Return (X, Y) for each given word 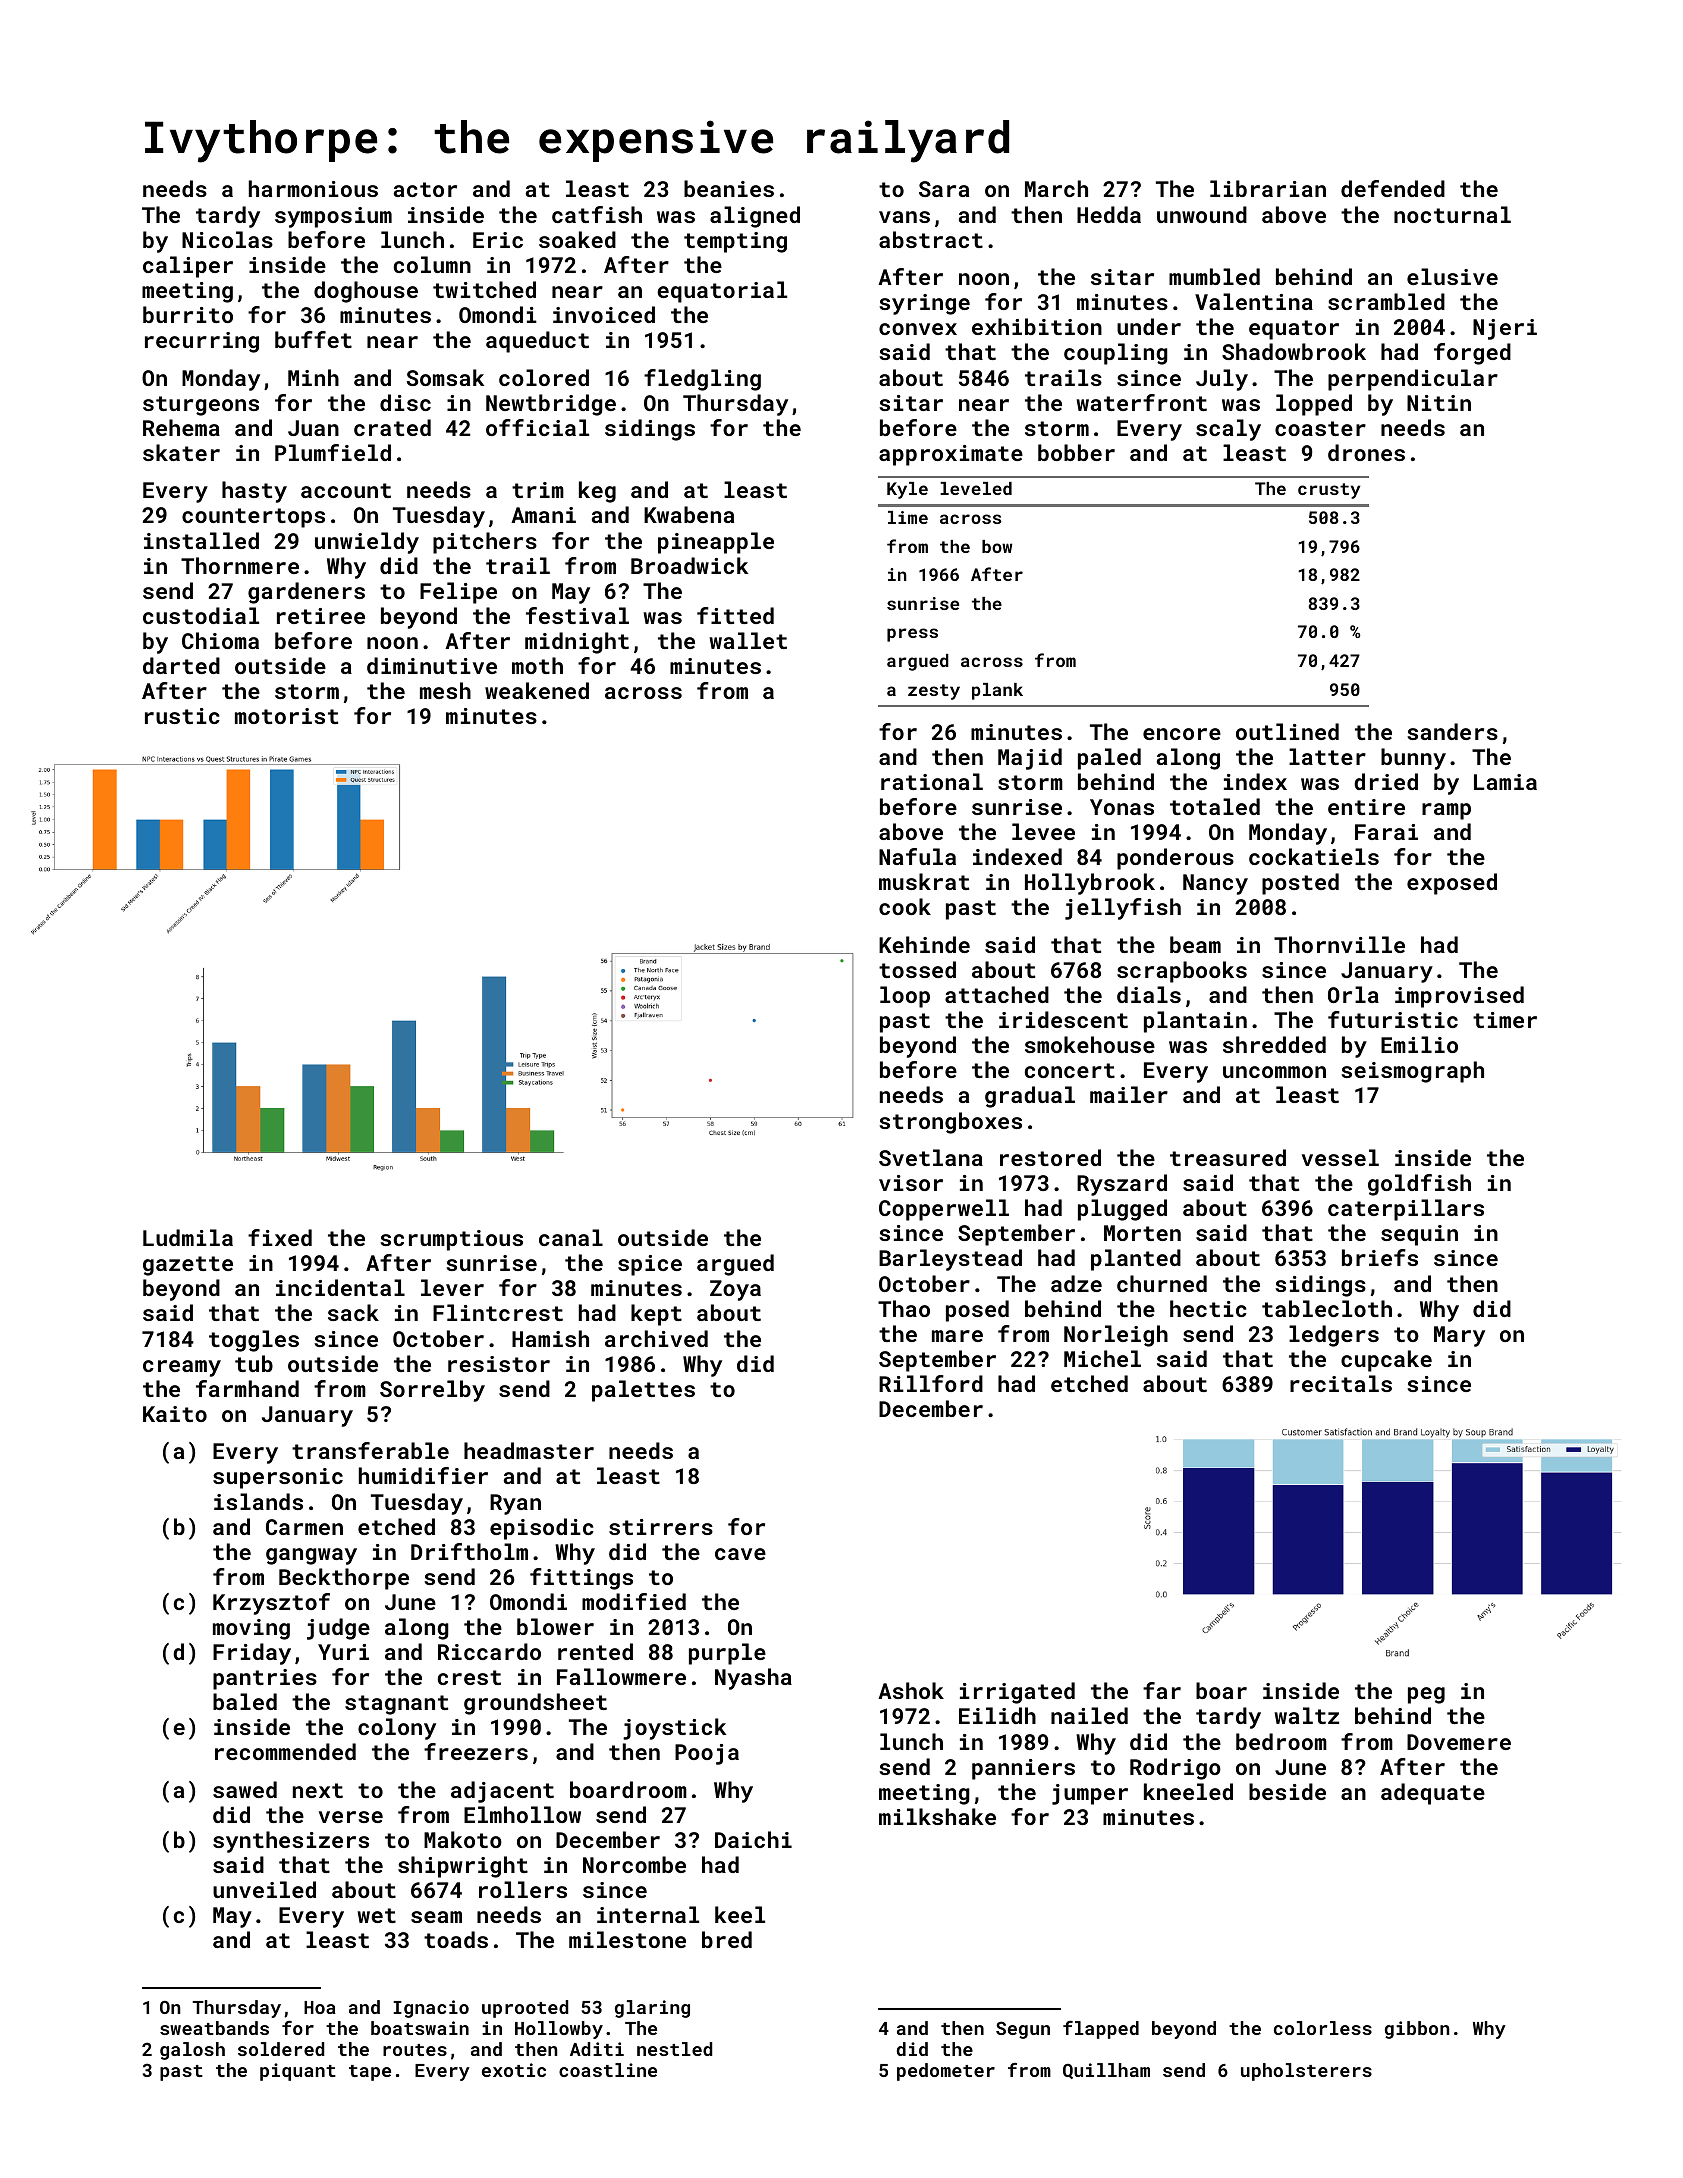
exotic (514, 2070)
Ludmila (188, 1237)
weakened (537, 690)
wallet (748, 640)
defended (1393, 188)
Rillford (931, 1383)
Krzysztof (271, 1604)
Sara (944, 189)
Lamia (1505, 782)
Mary (1459, 1336)
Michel (1102, 1358)
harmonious (313, 188)
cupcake (1386, 1361)
